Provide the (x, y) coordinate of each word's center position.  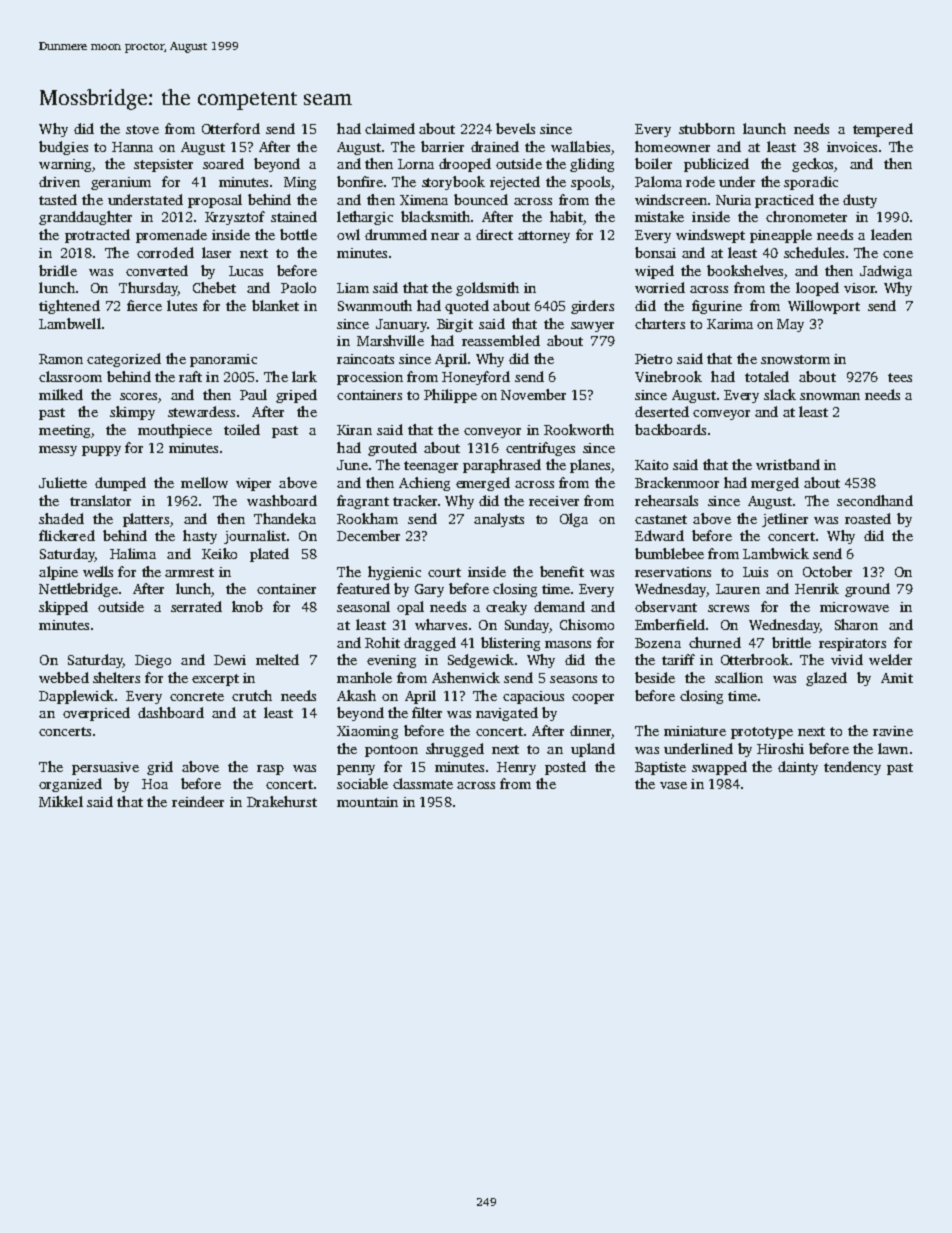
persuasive (105, 768)
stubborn (707, 128)
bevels (515, 128)
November (533, 394)
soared (223, 163)
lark (304, 376)
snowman (830, 396)
